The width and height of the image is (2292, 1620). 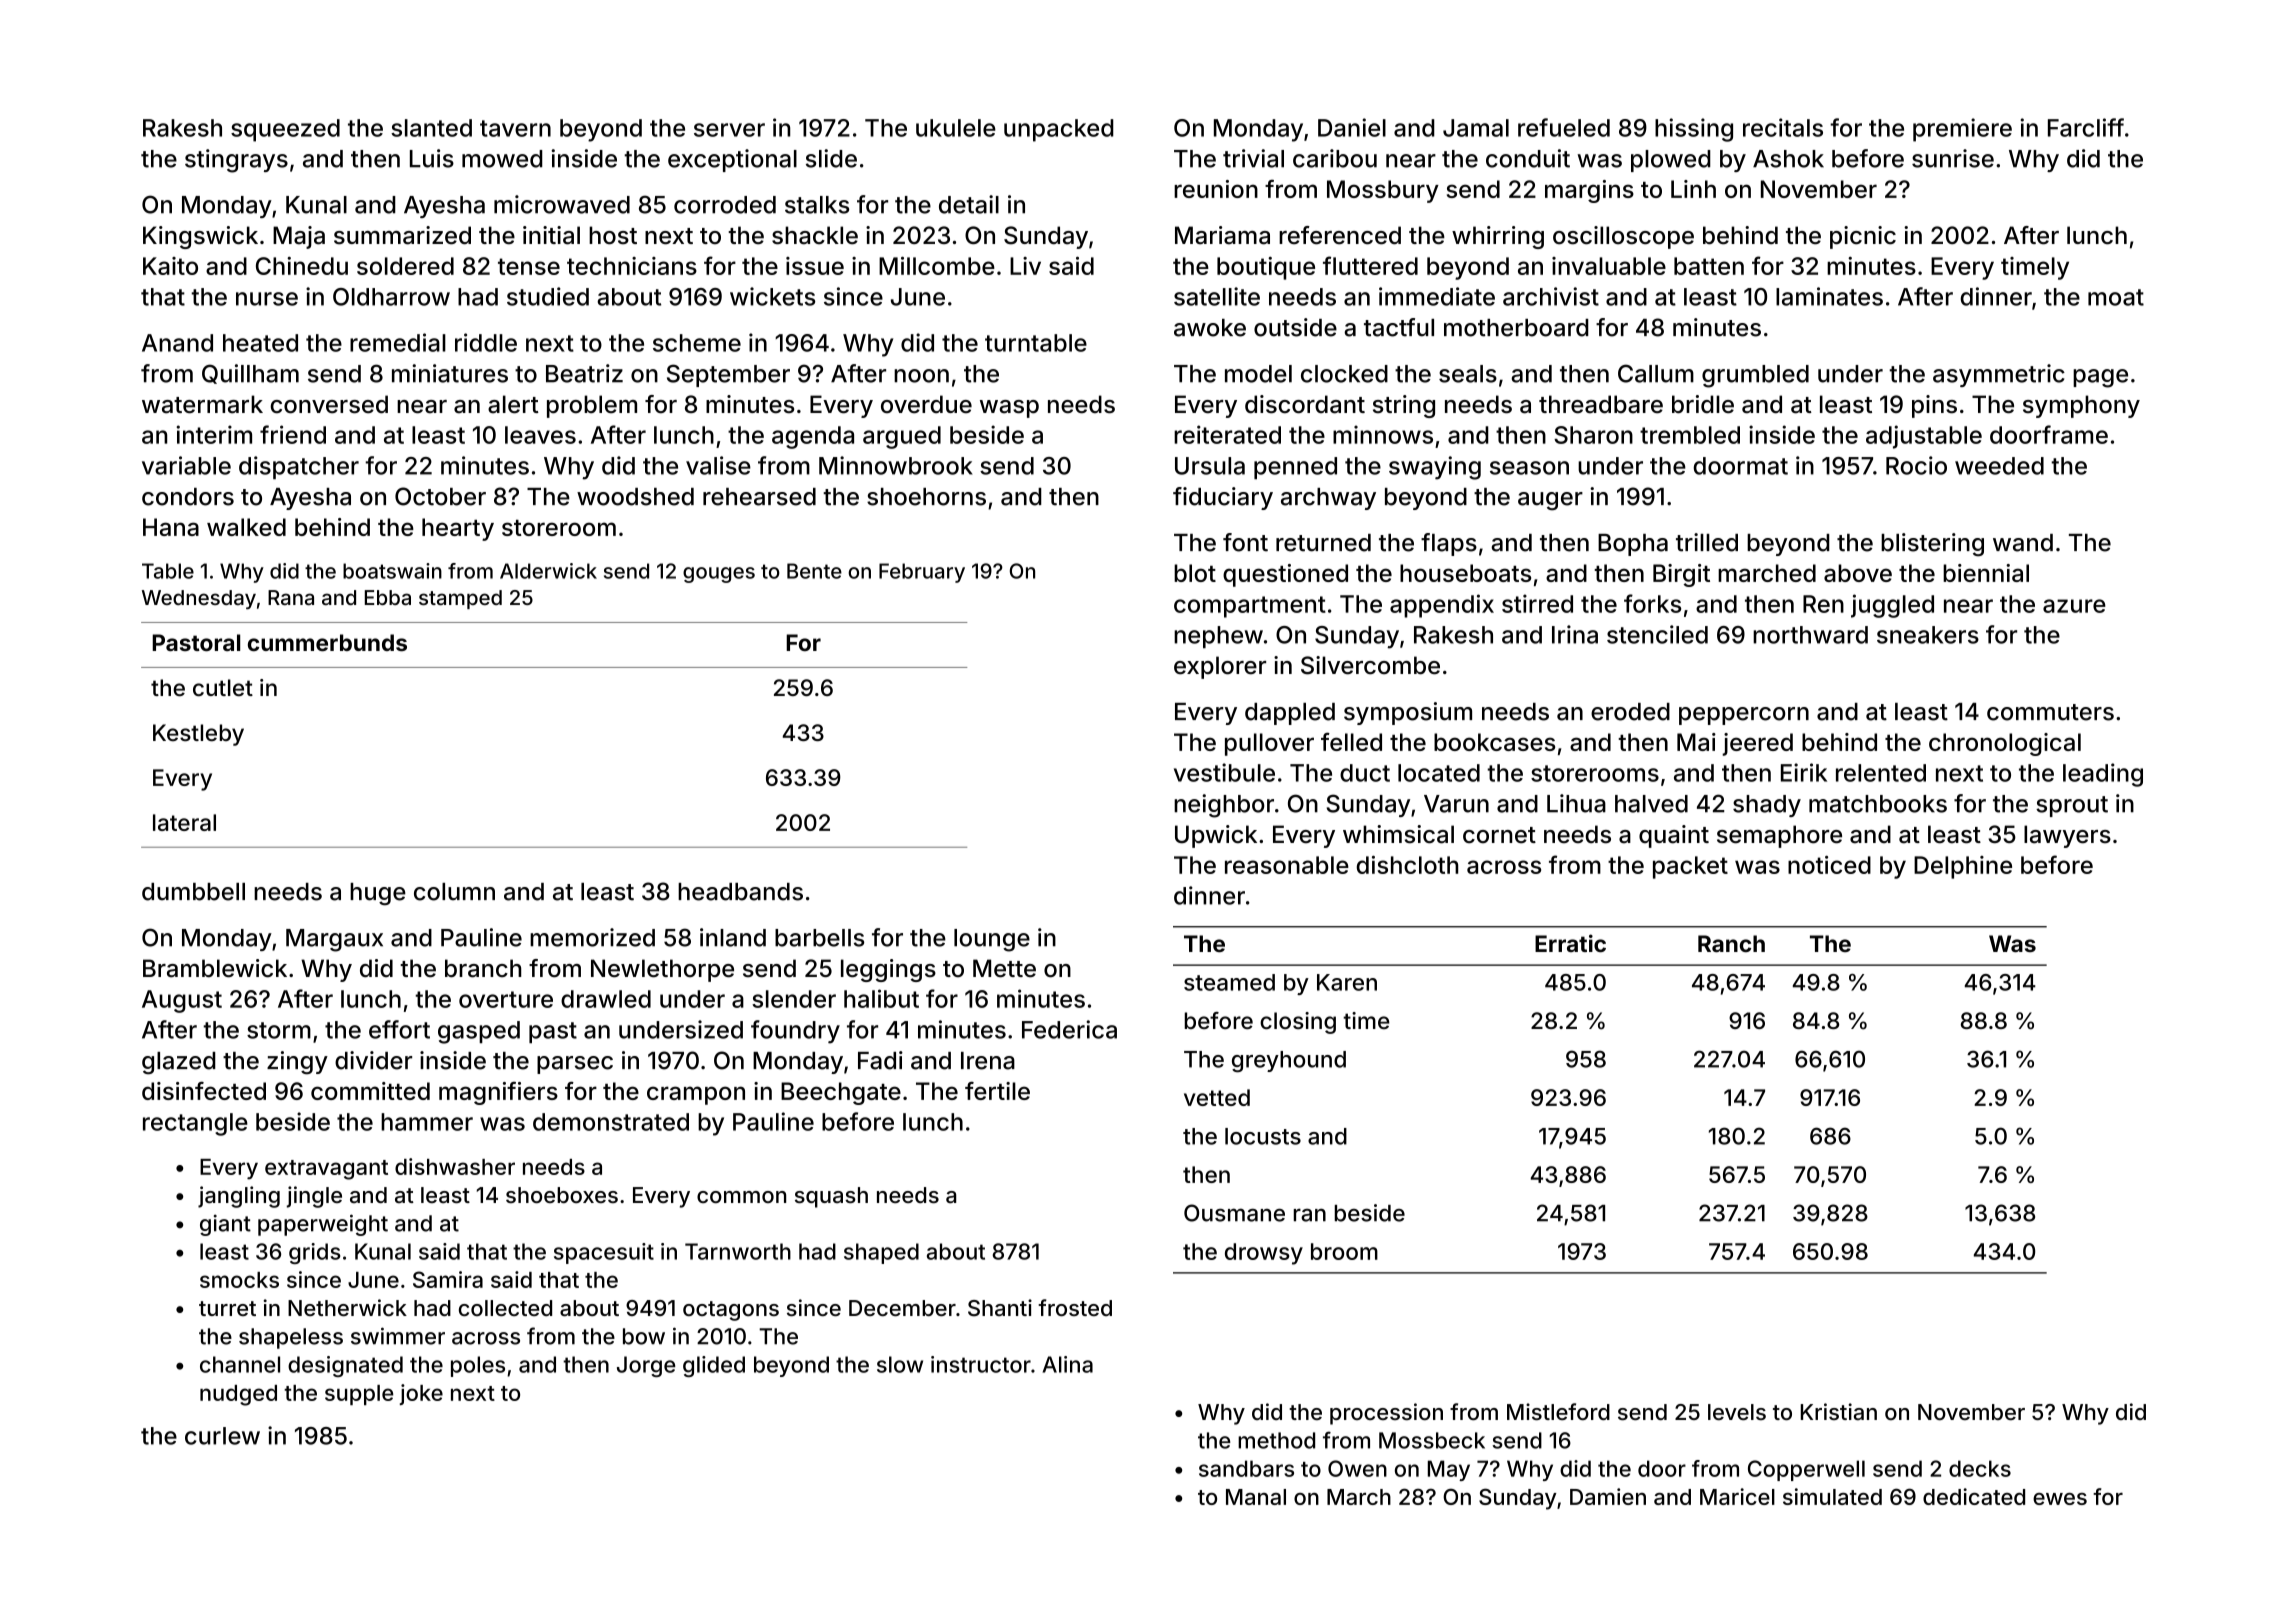 What do you see at coordinates (1576, 803) in the image?
I see `Lihua` at bounding box center [1576, 803].
